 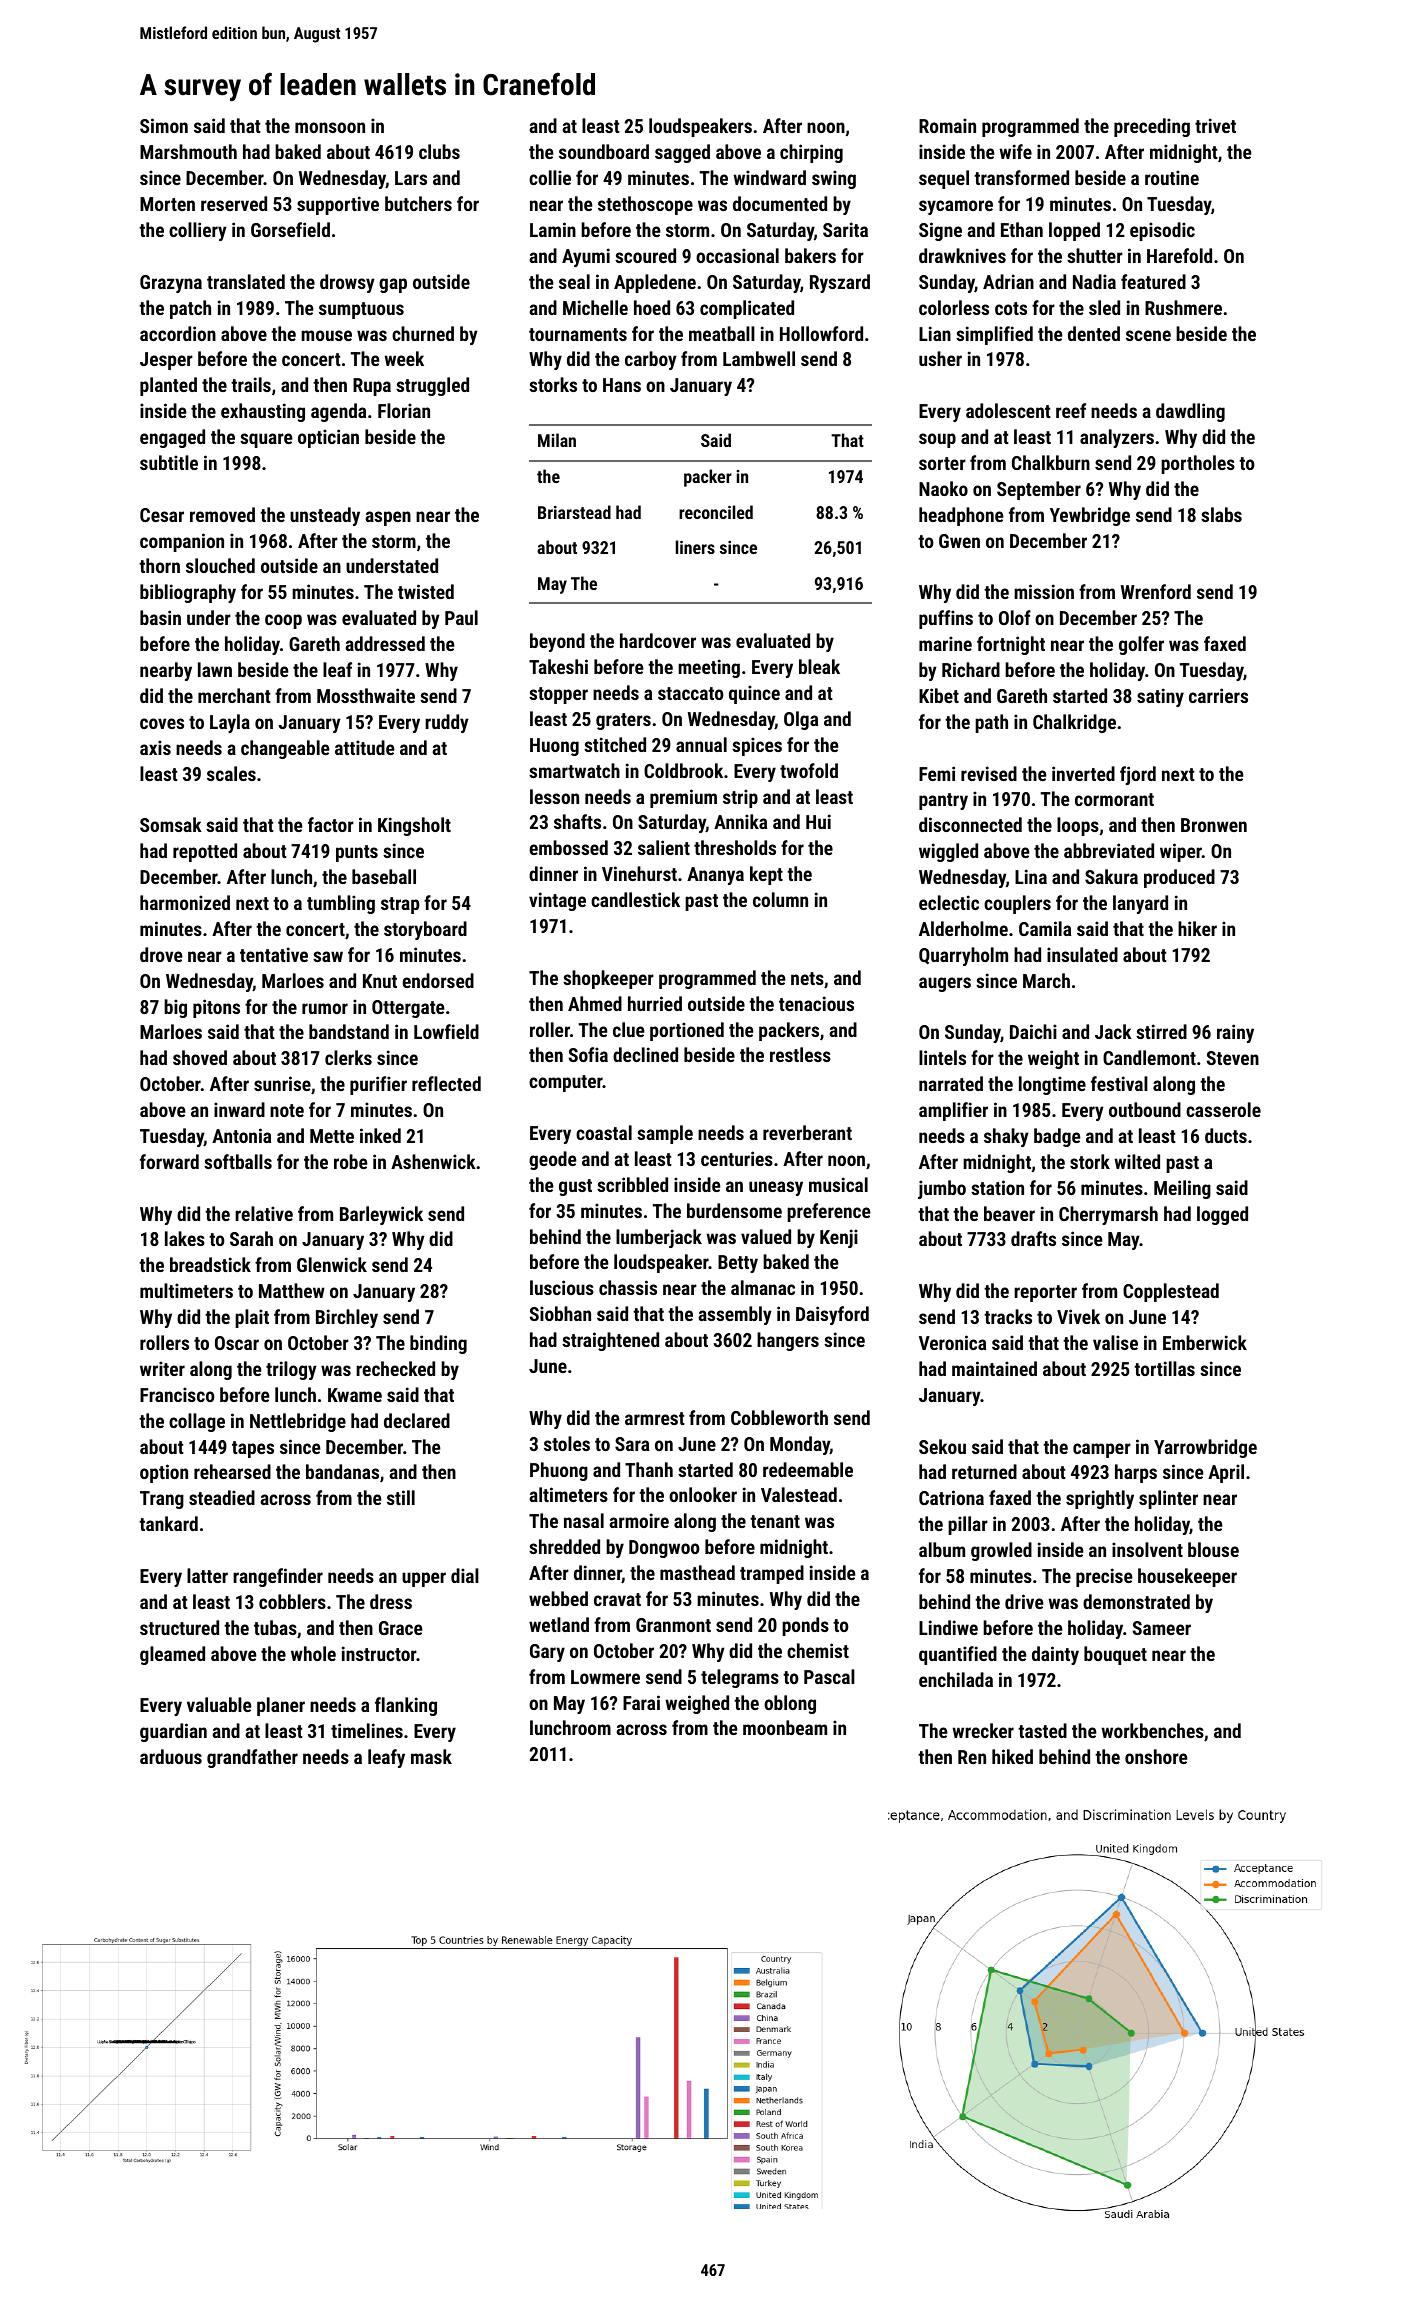 What do you see at coordinates (1222, 1215) in the document?
I see `logged` at bounding box center [1222, 1215].
